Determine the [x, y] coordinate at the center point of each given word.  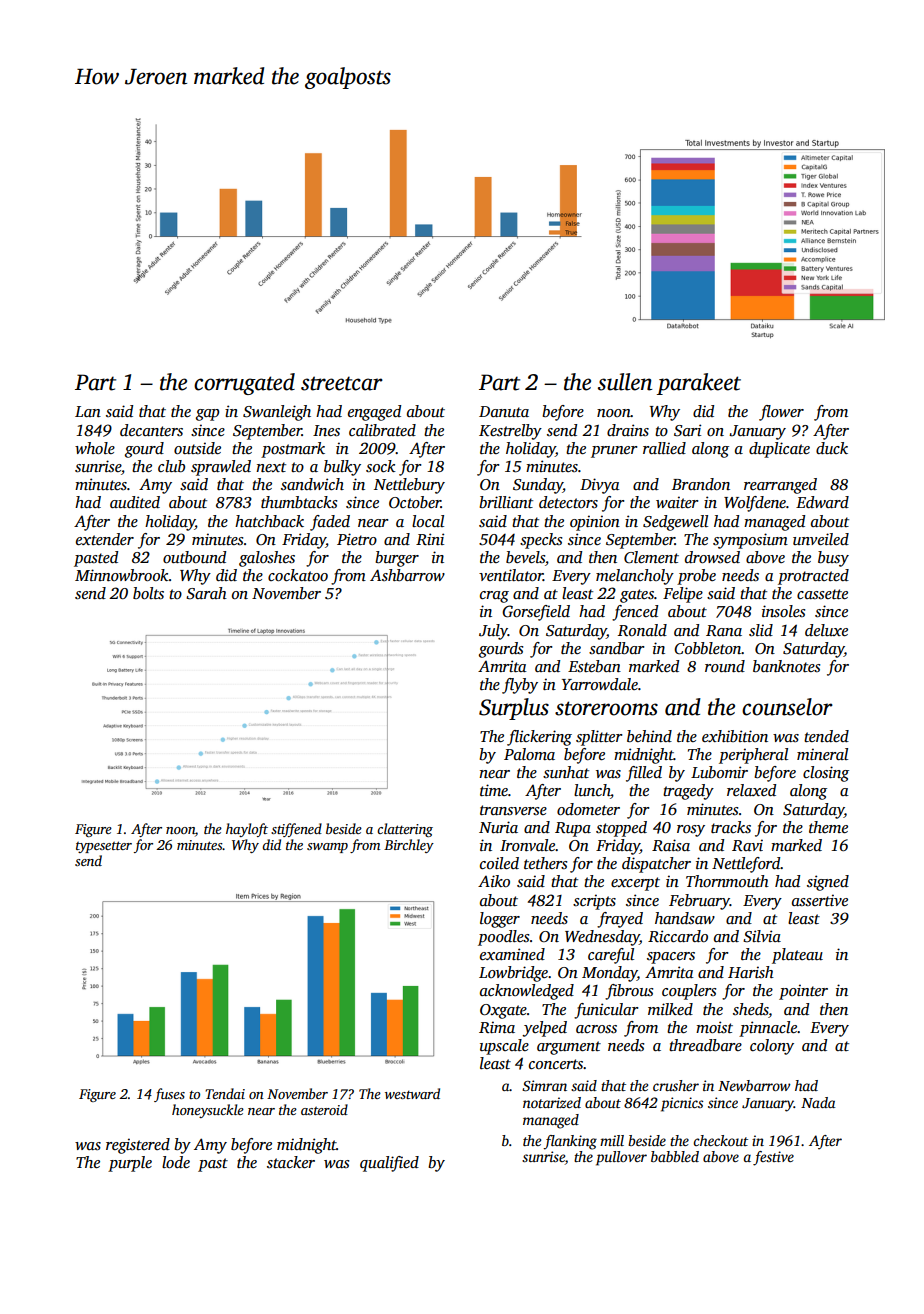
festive [773, 1158]
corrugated [244, 384]
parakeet [699, 384]
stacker [291, 1162]
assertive [820, 900]
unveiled [821, 539]
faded [330, 523]
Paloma [529, 754]
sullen [625, 382]
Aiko [494, 881]
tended [826, 736]
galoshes [267, 559]
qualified [389, 1164]
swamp [327, 848]
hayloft [247, 830]
